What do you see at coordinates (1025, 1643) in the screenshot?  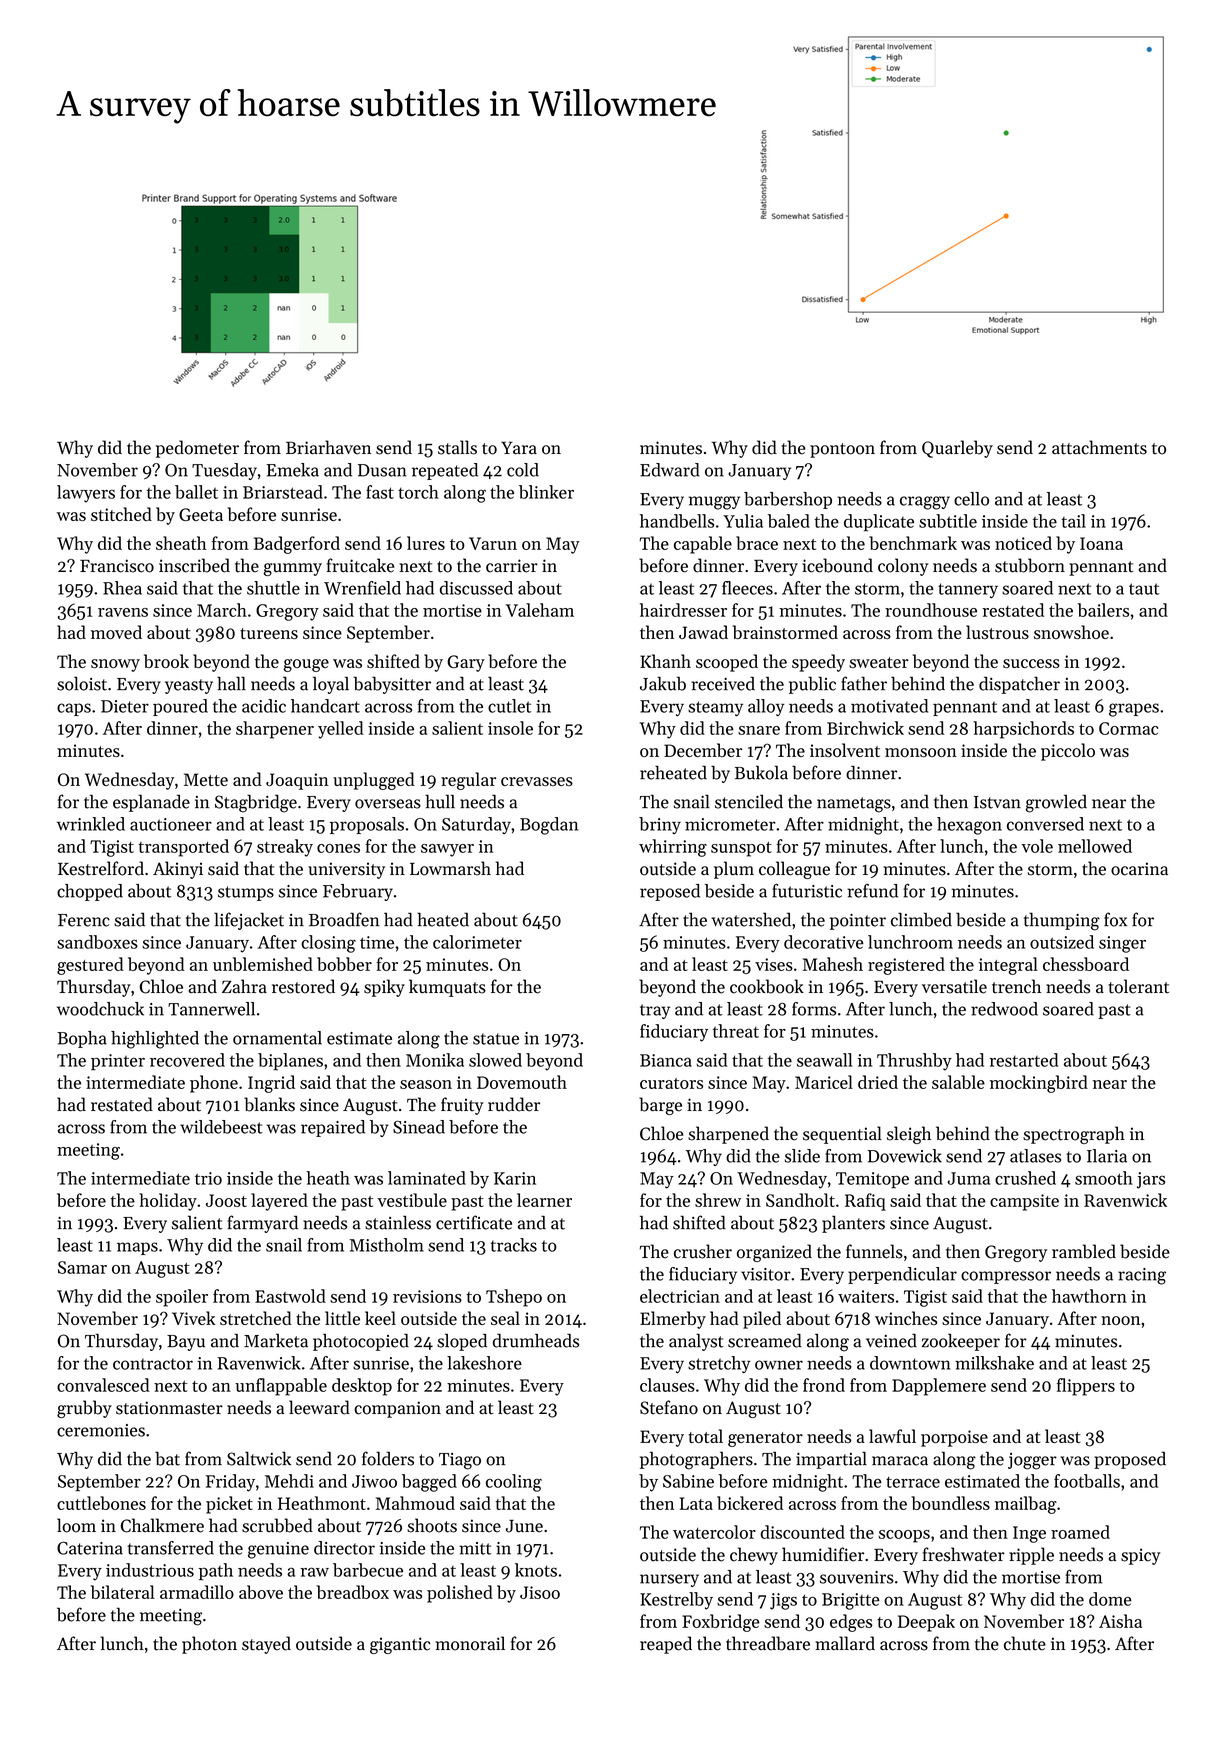 I see `chute` at bounding box center [1025, 1643].
